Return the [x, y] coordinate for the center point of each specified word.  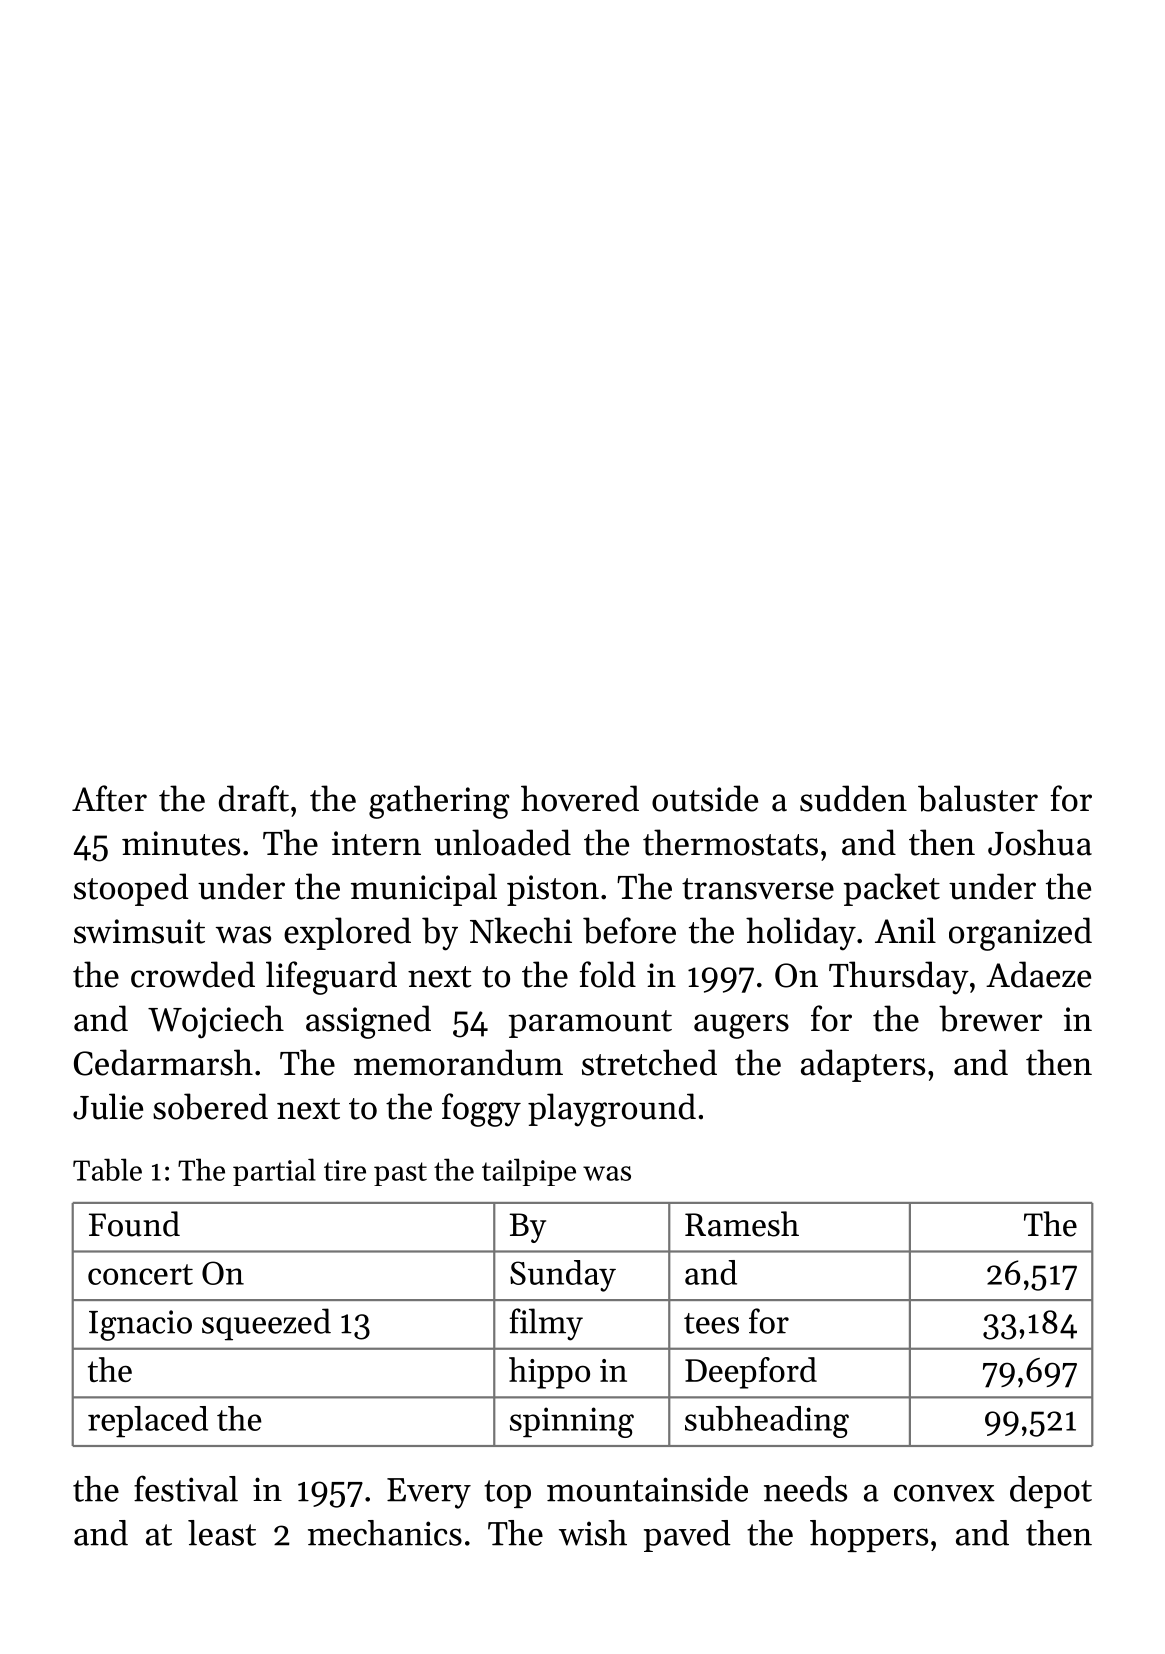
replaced [148, 1421]
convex [944, 1493]
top [507, 1494]
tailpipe [529, 1172]
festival [186, 1488]
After [109, 798]
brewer [990, 1018]
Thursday [899, 978]
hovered [580, 798]
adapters [863, 1065]
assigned [368, 1022]
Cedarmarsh [163, 1062]
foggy [481, 1110]
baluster [978, 798]
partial [274, 1172]
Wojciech [216, 1022]
